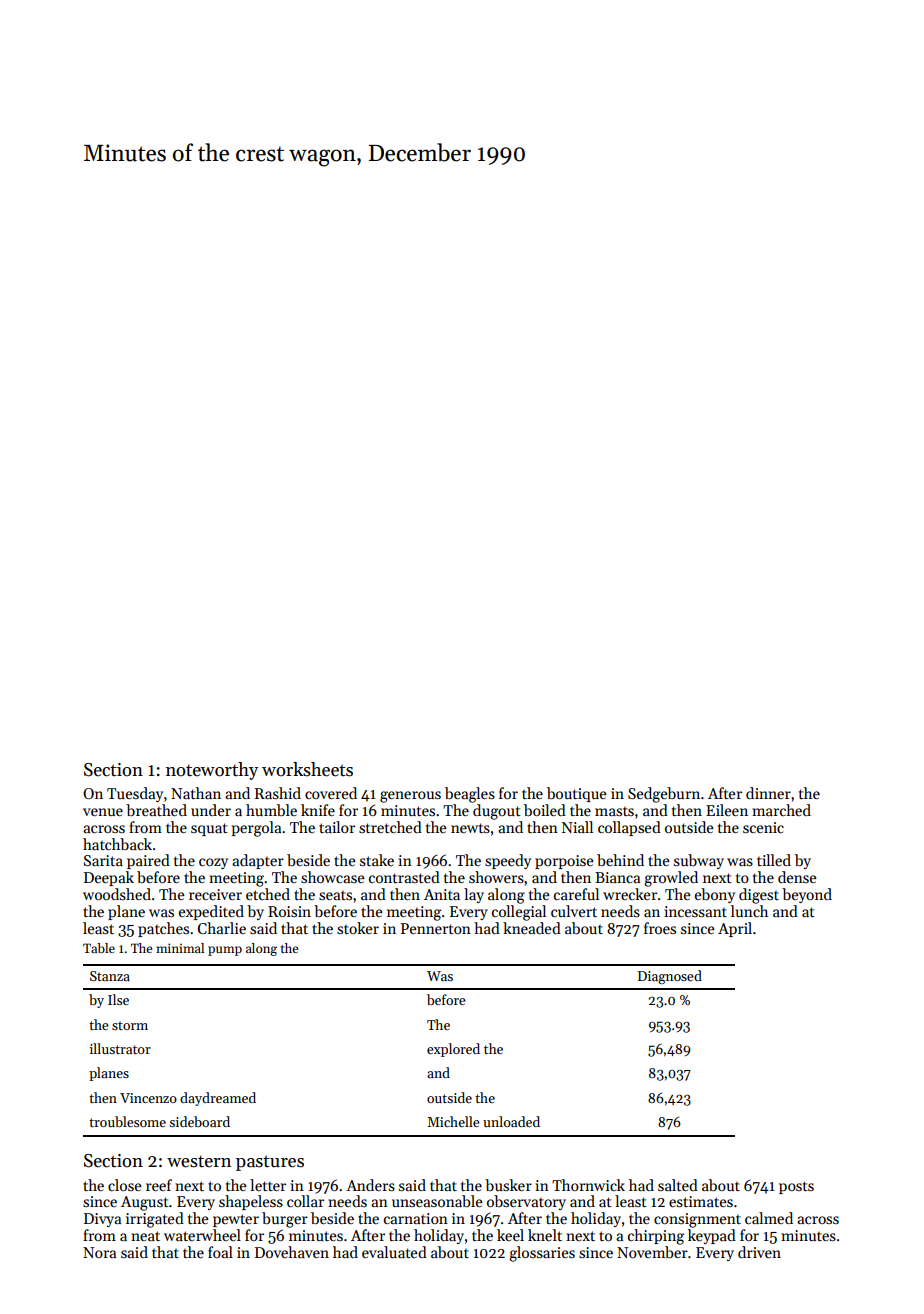  What do you see at coordinates (130, 1025) in the document?
I see `storm` at bounding box center [130, 1025].
